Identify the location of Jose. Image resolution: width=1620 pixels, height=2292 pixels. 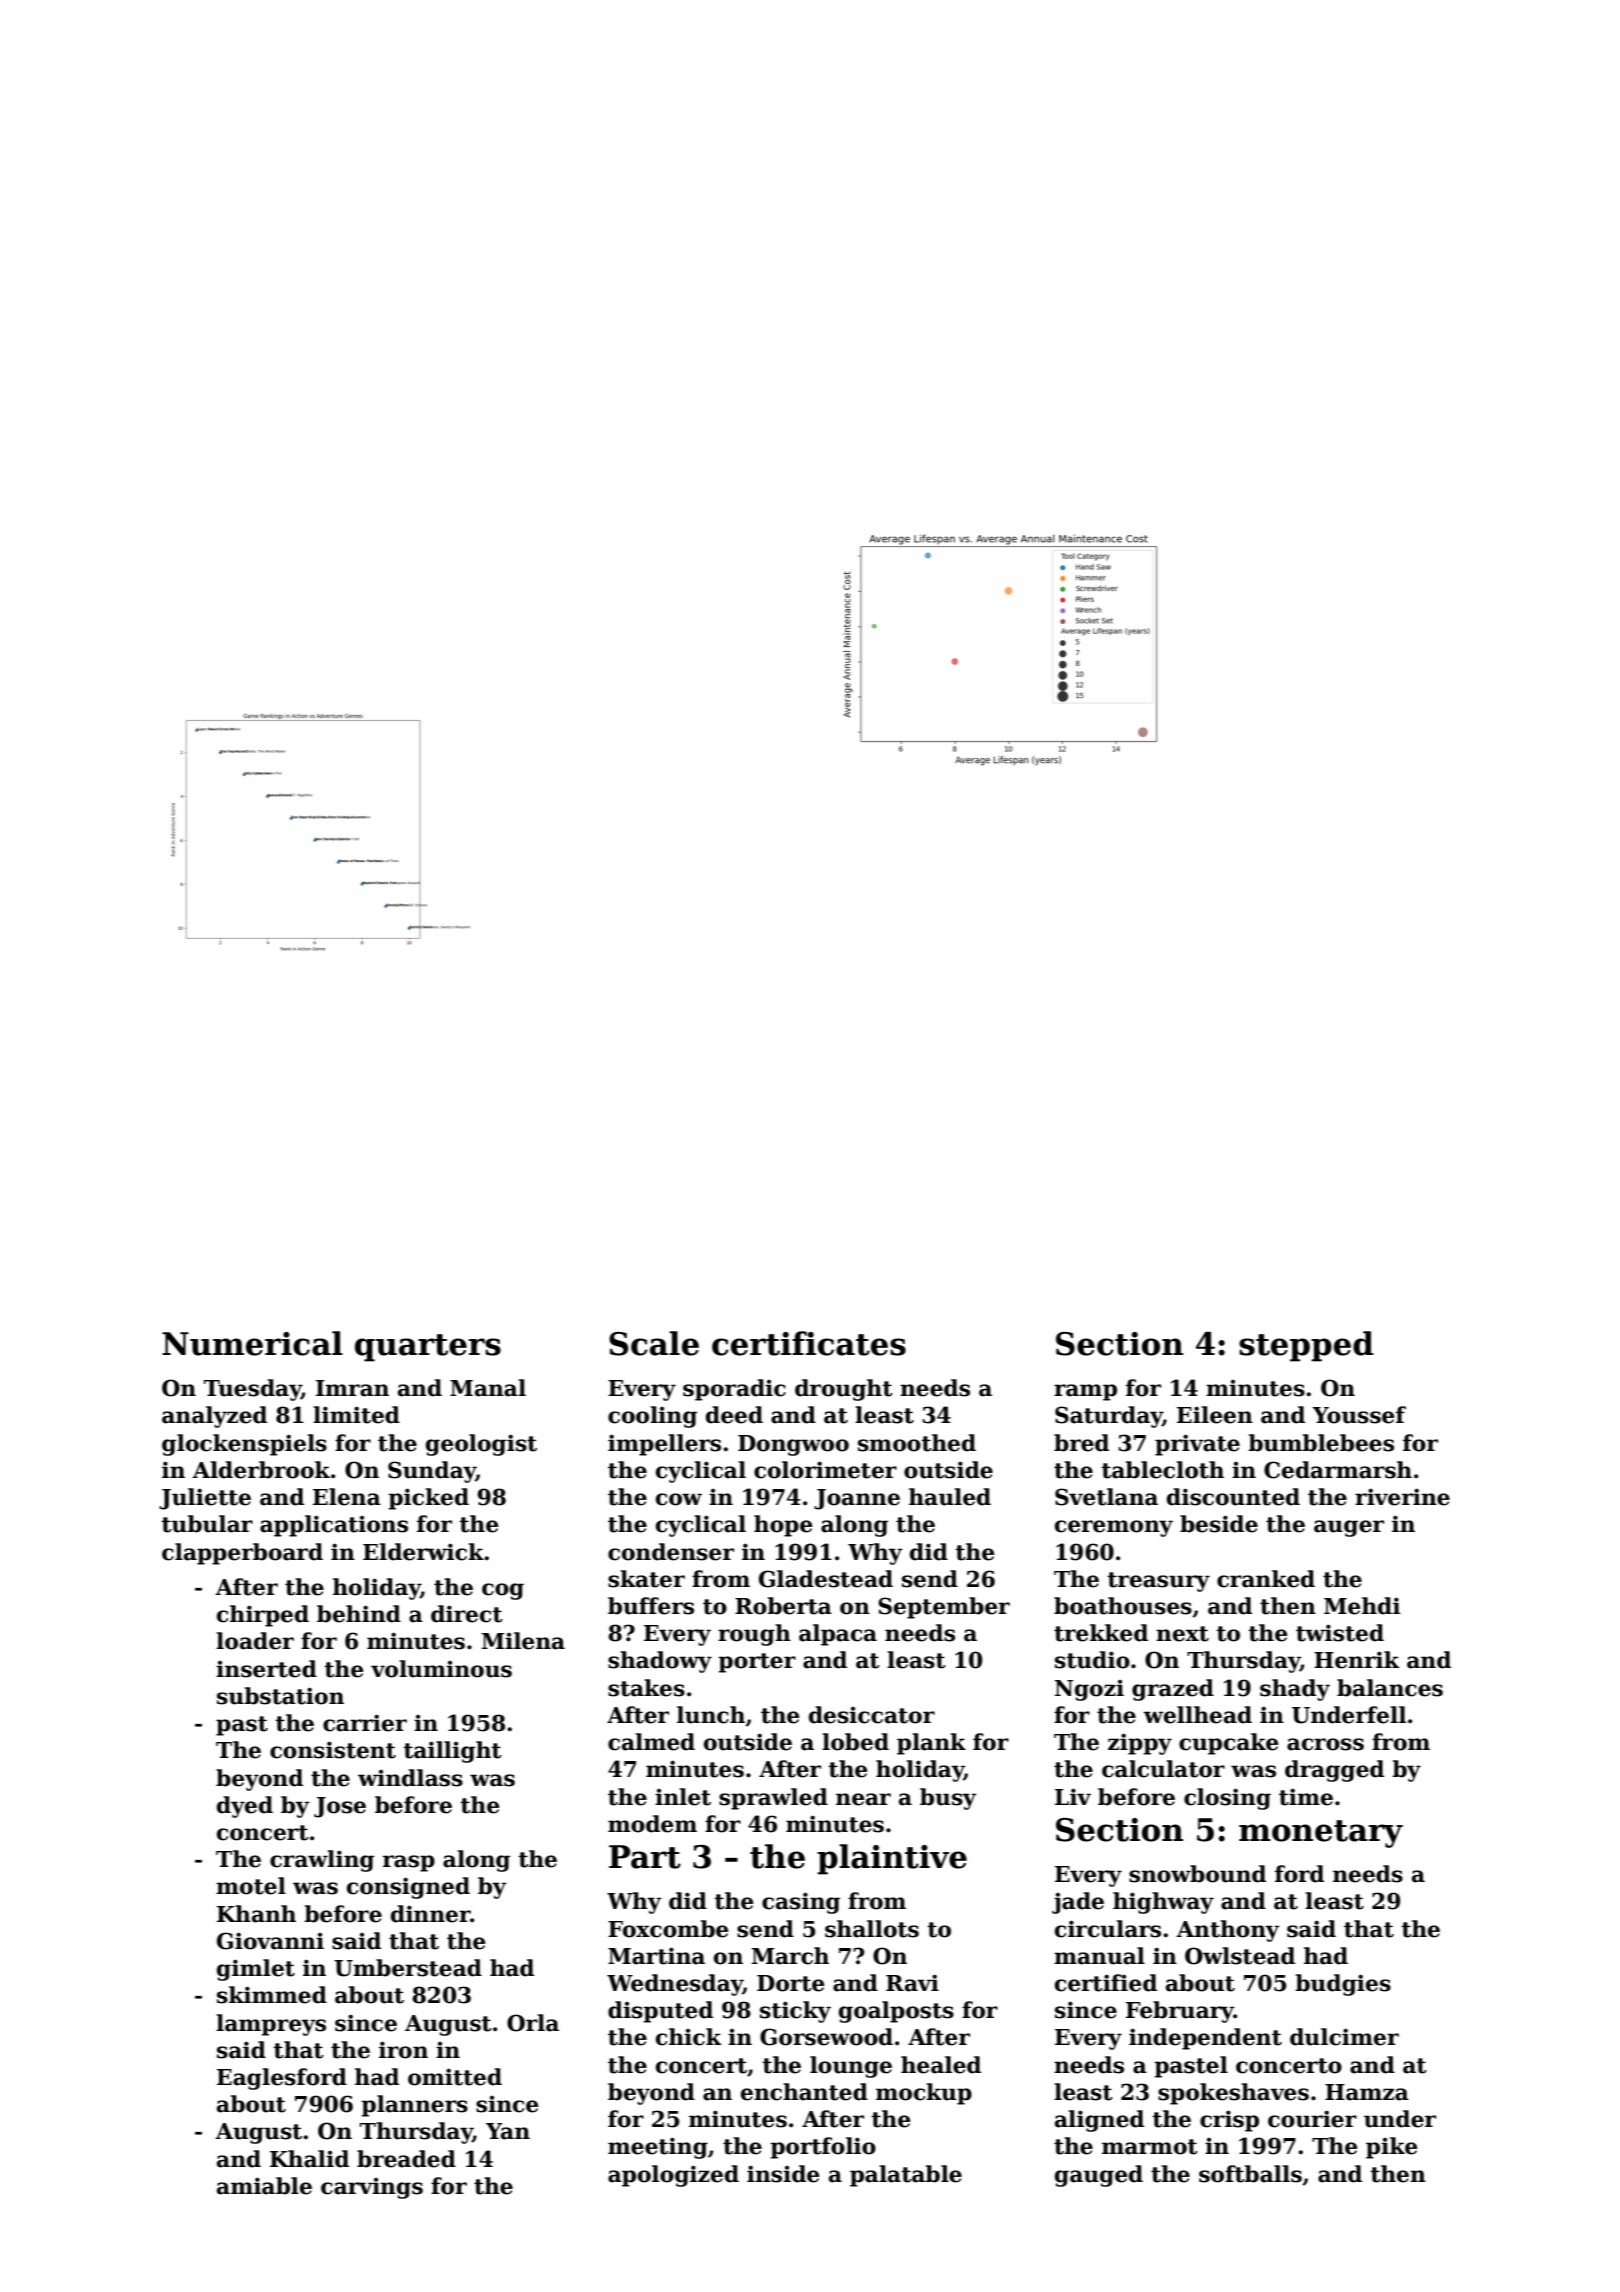
(340, 1807).
